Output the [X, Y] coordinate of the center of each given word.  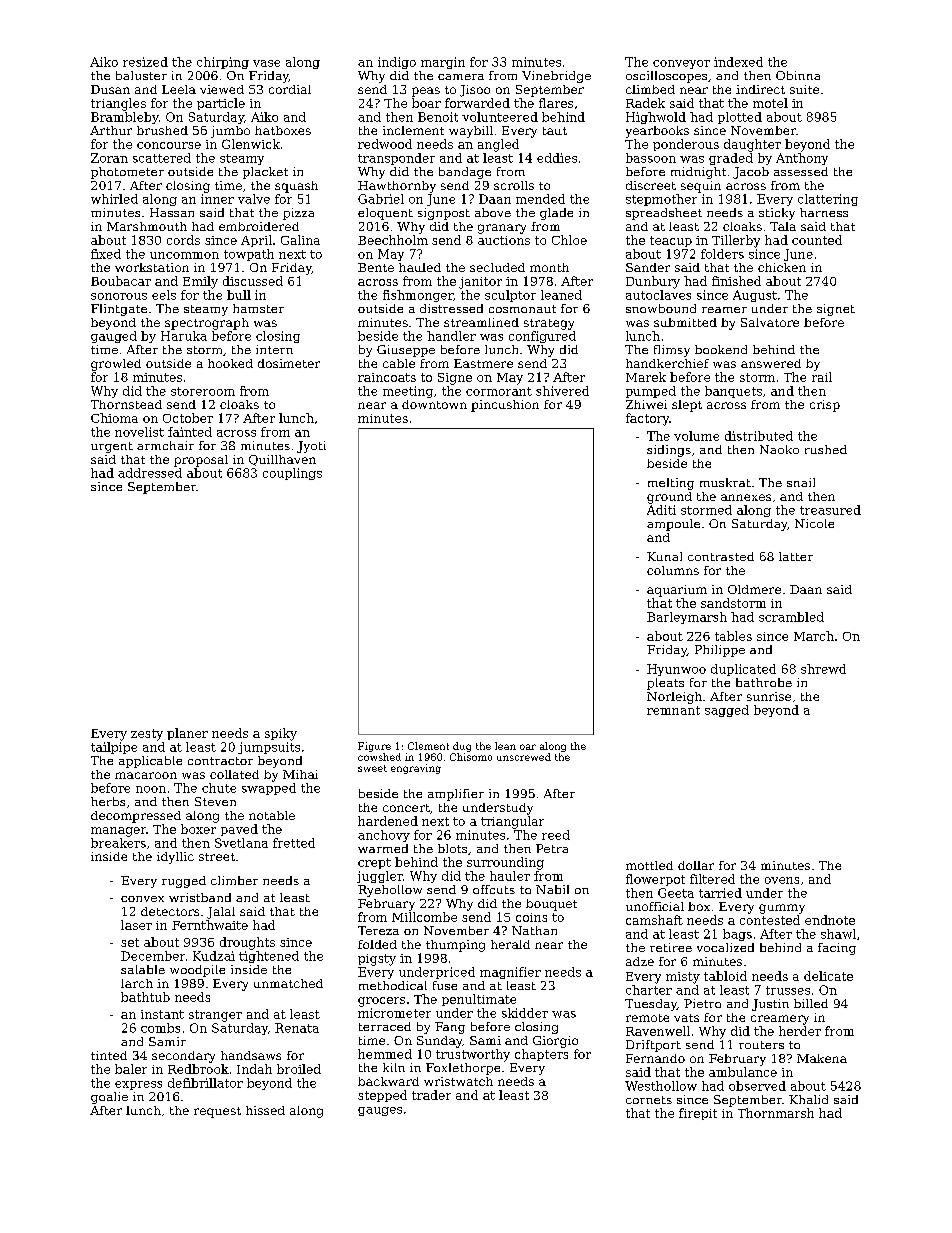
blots [452, 848]
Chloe [569, 240]
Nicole [814, 523]
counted [817, 240]
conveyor [681, 64]
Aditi [661, 510]
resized [145, 62]
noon [151, 789]
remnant [673, 710]
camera [461, 77]
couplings [292, 474]
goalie [109, 1098]
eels [164, 295]
